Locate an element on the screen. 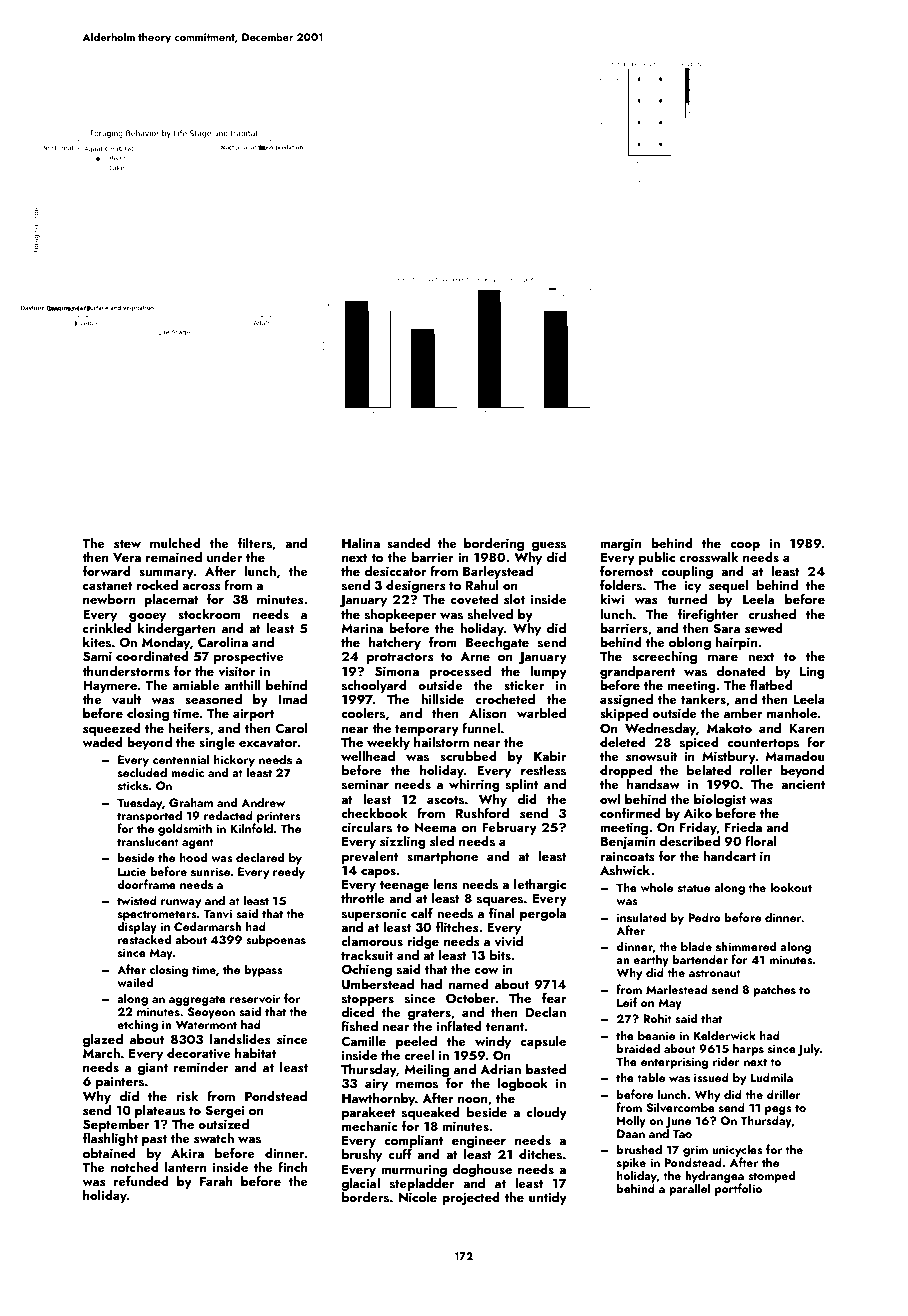  hillside is located at coordinates (442, 699).
